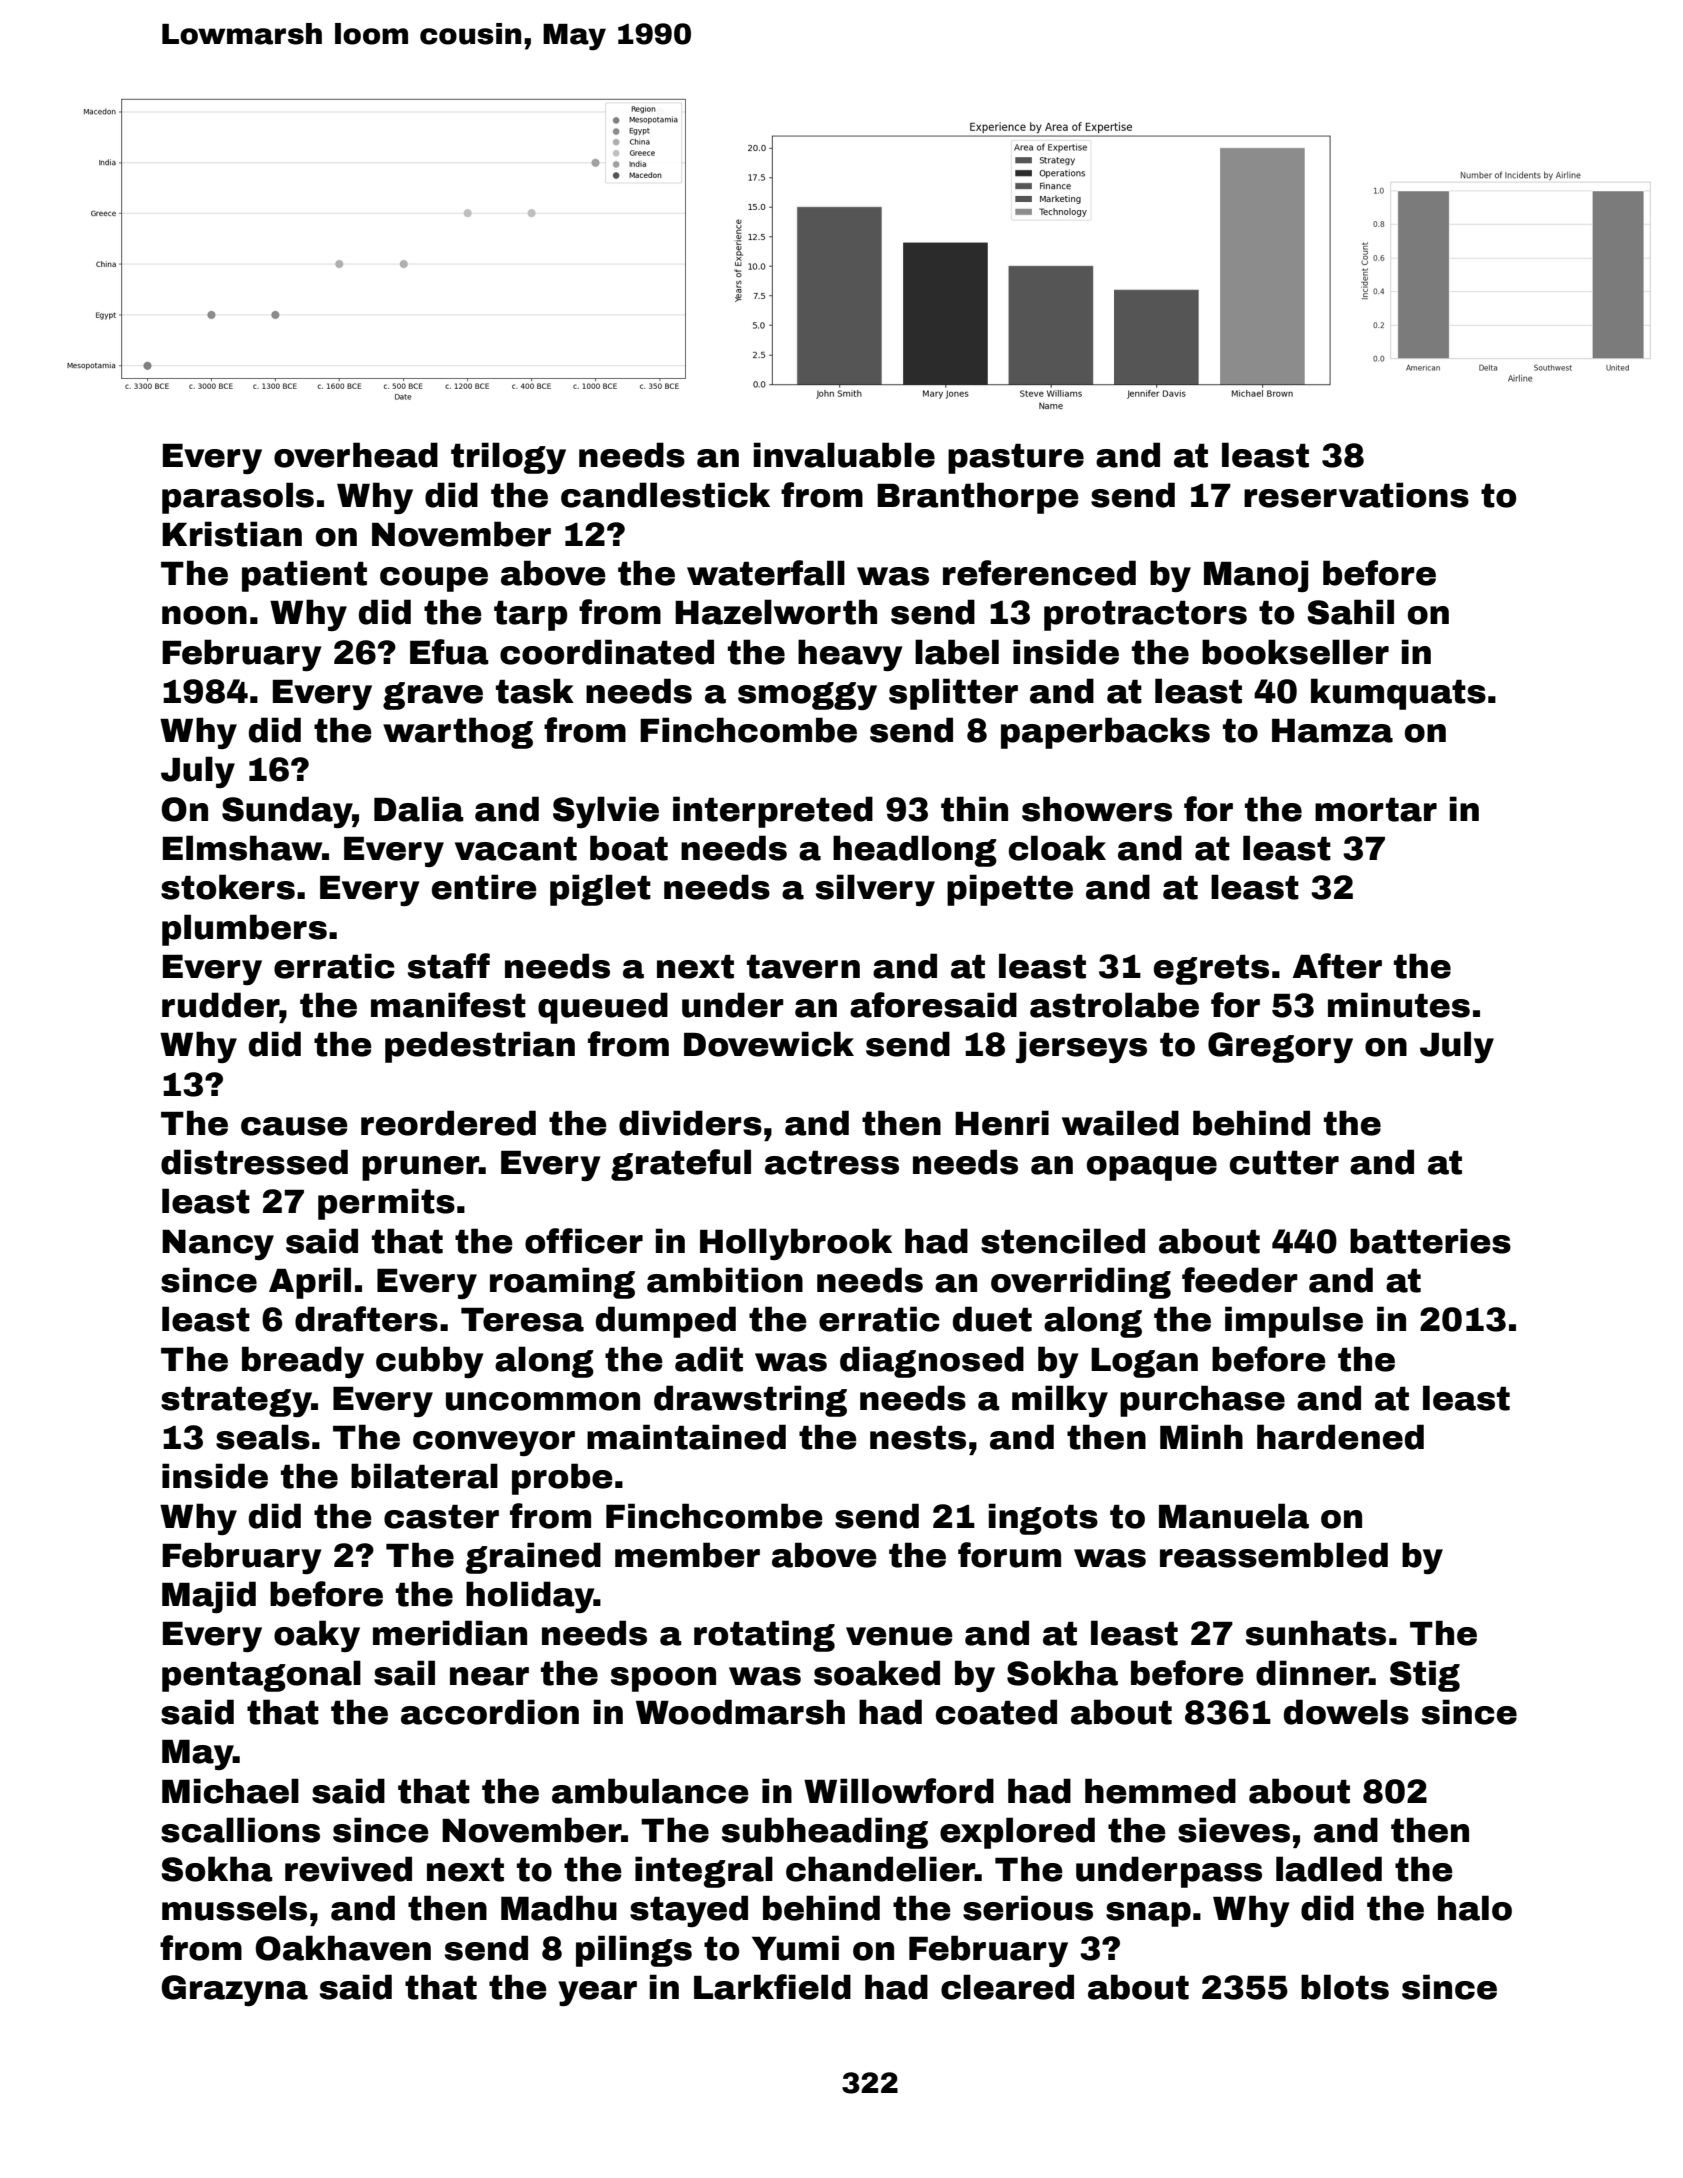 The width and height of the image is (1683, 2178). I want to click on task, so click(535, 691).
